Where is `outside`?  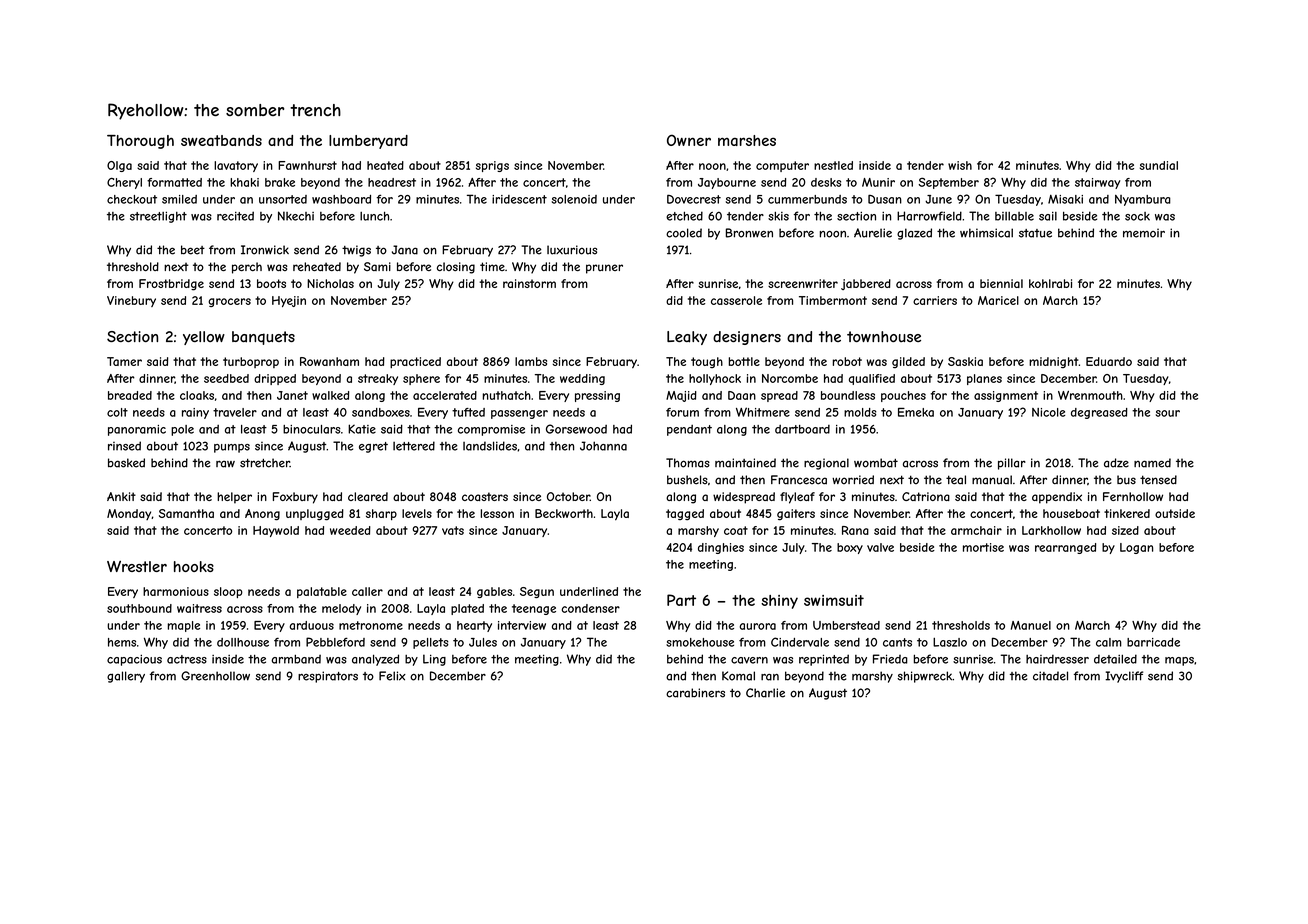
outside is located at coordinates (1175, 513).
